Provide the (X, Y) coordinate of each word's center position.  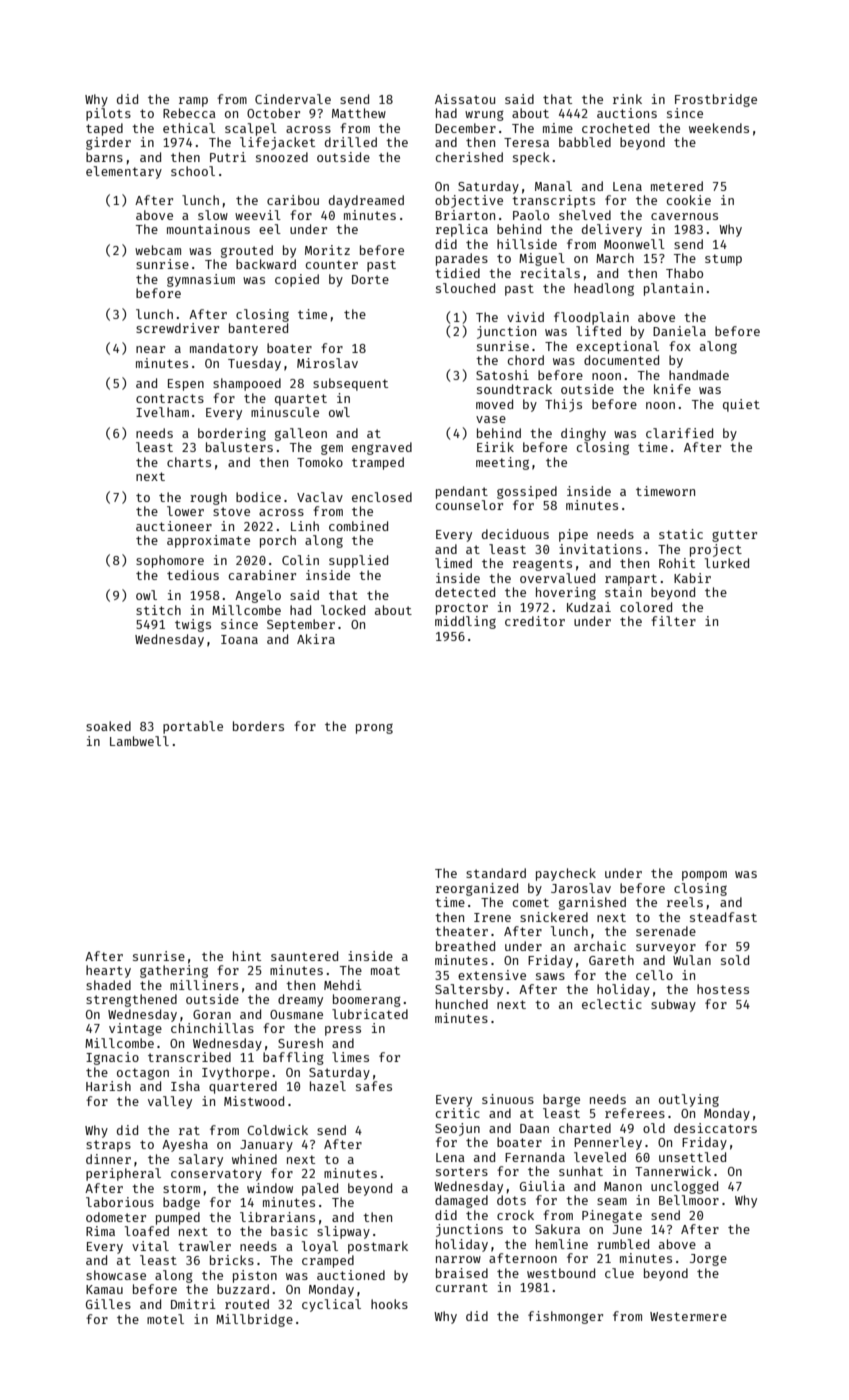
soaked (108, 726)
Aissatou (465, 99)
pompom (704, 876)
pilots (108, 114)
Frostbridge (716, 100)
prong (374, 729)
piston (255, 1276)
